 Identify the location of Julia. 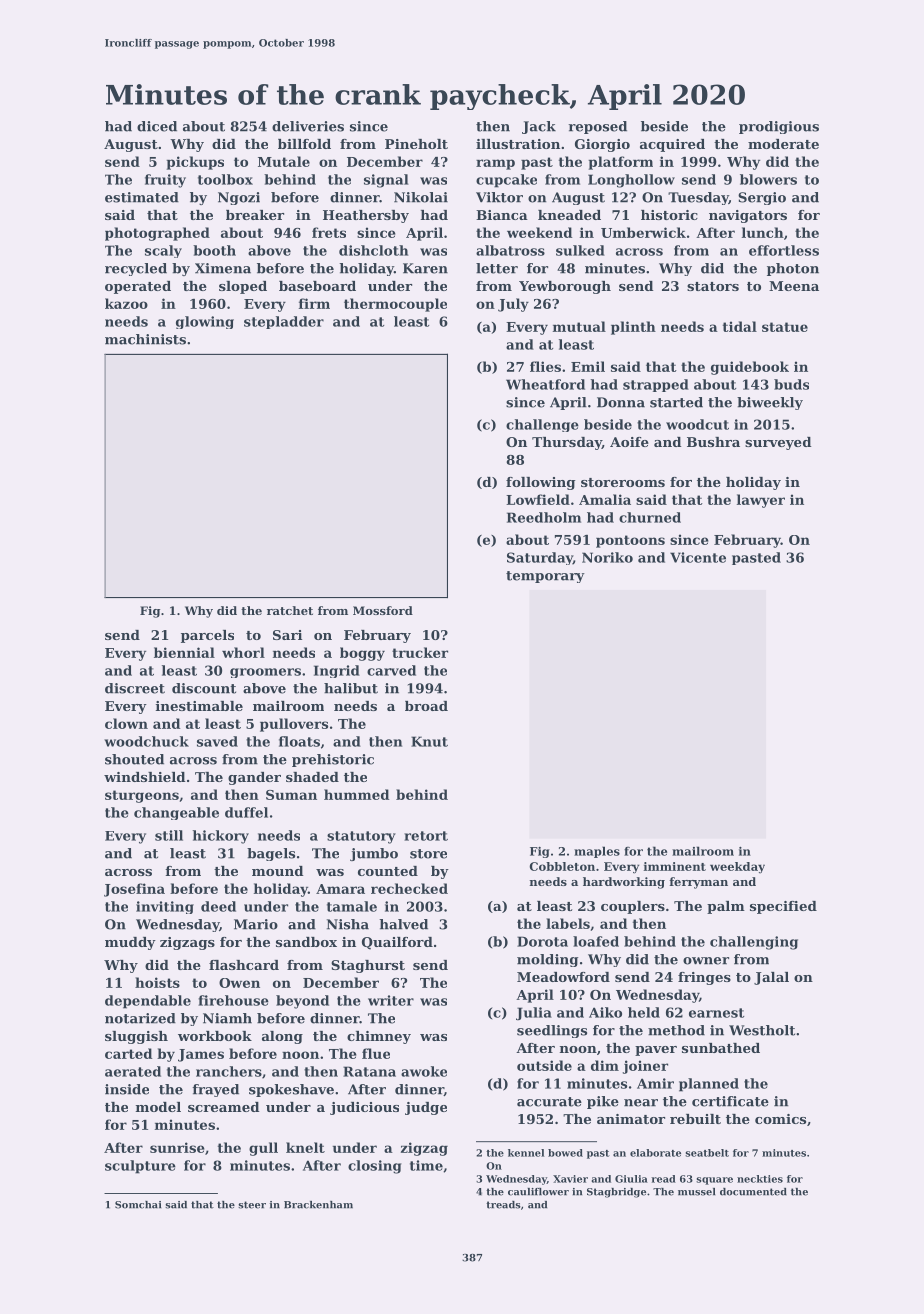
(534, 1013).
